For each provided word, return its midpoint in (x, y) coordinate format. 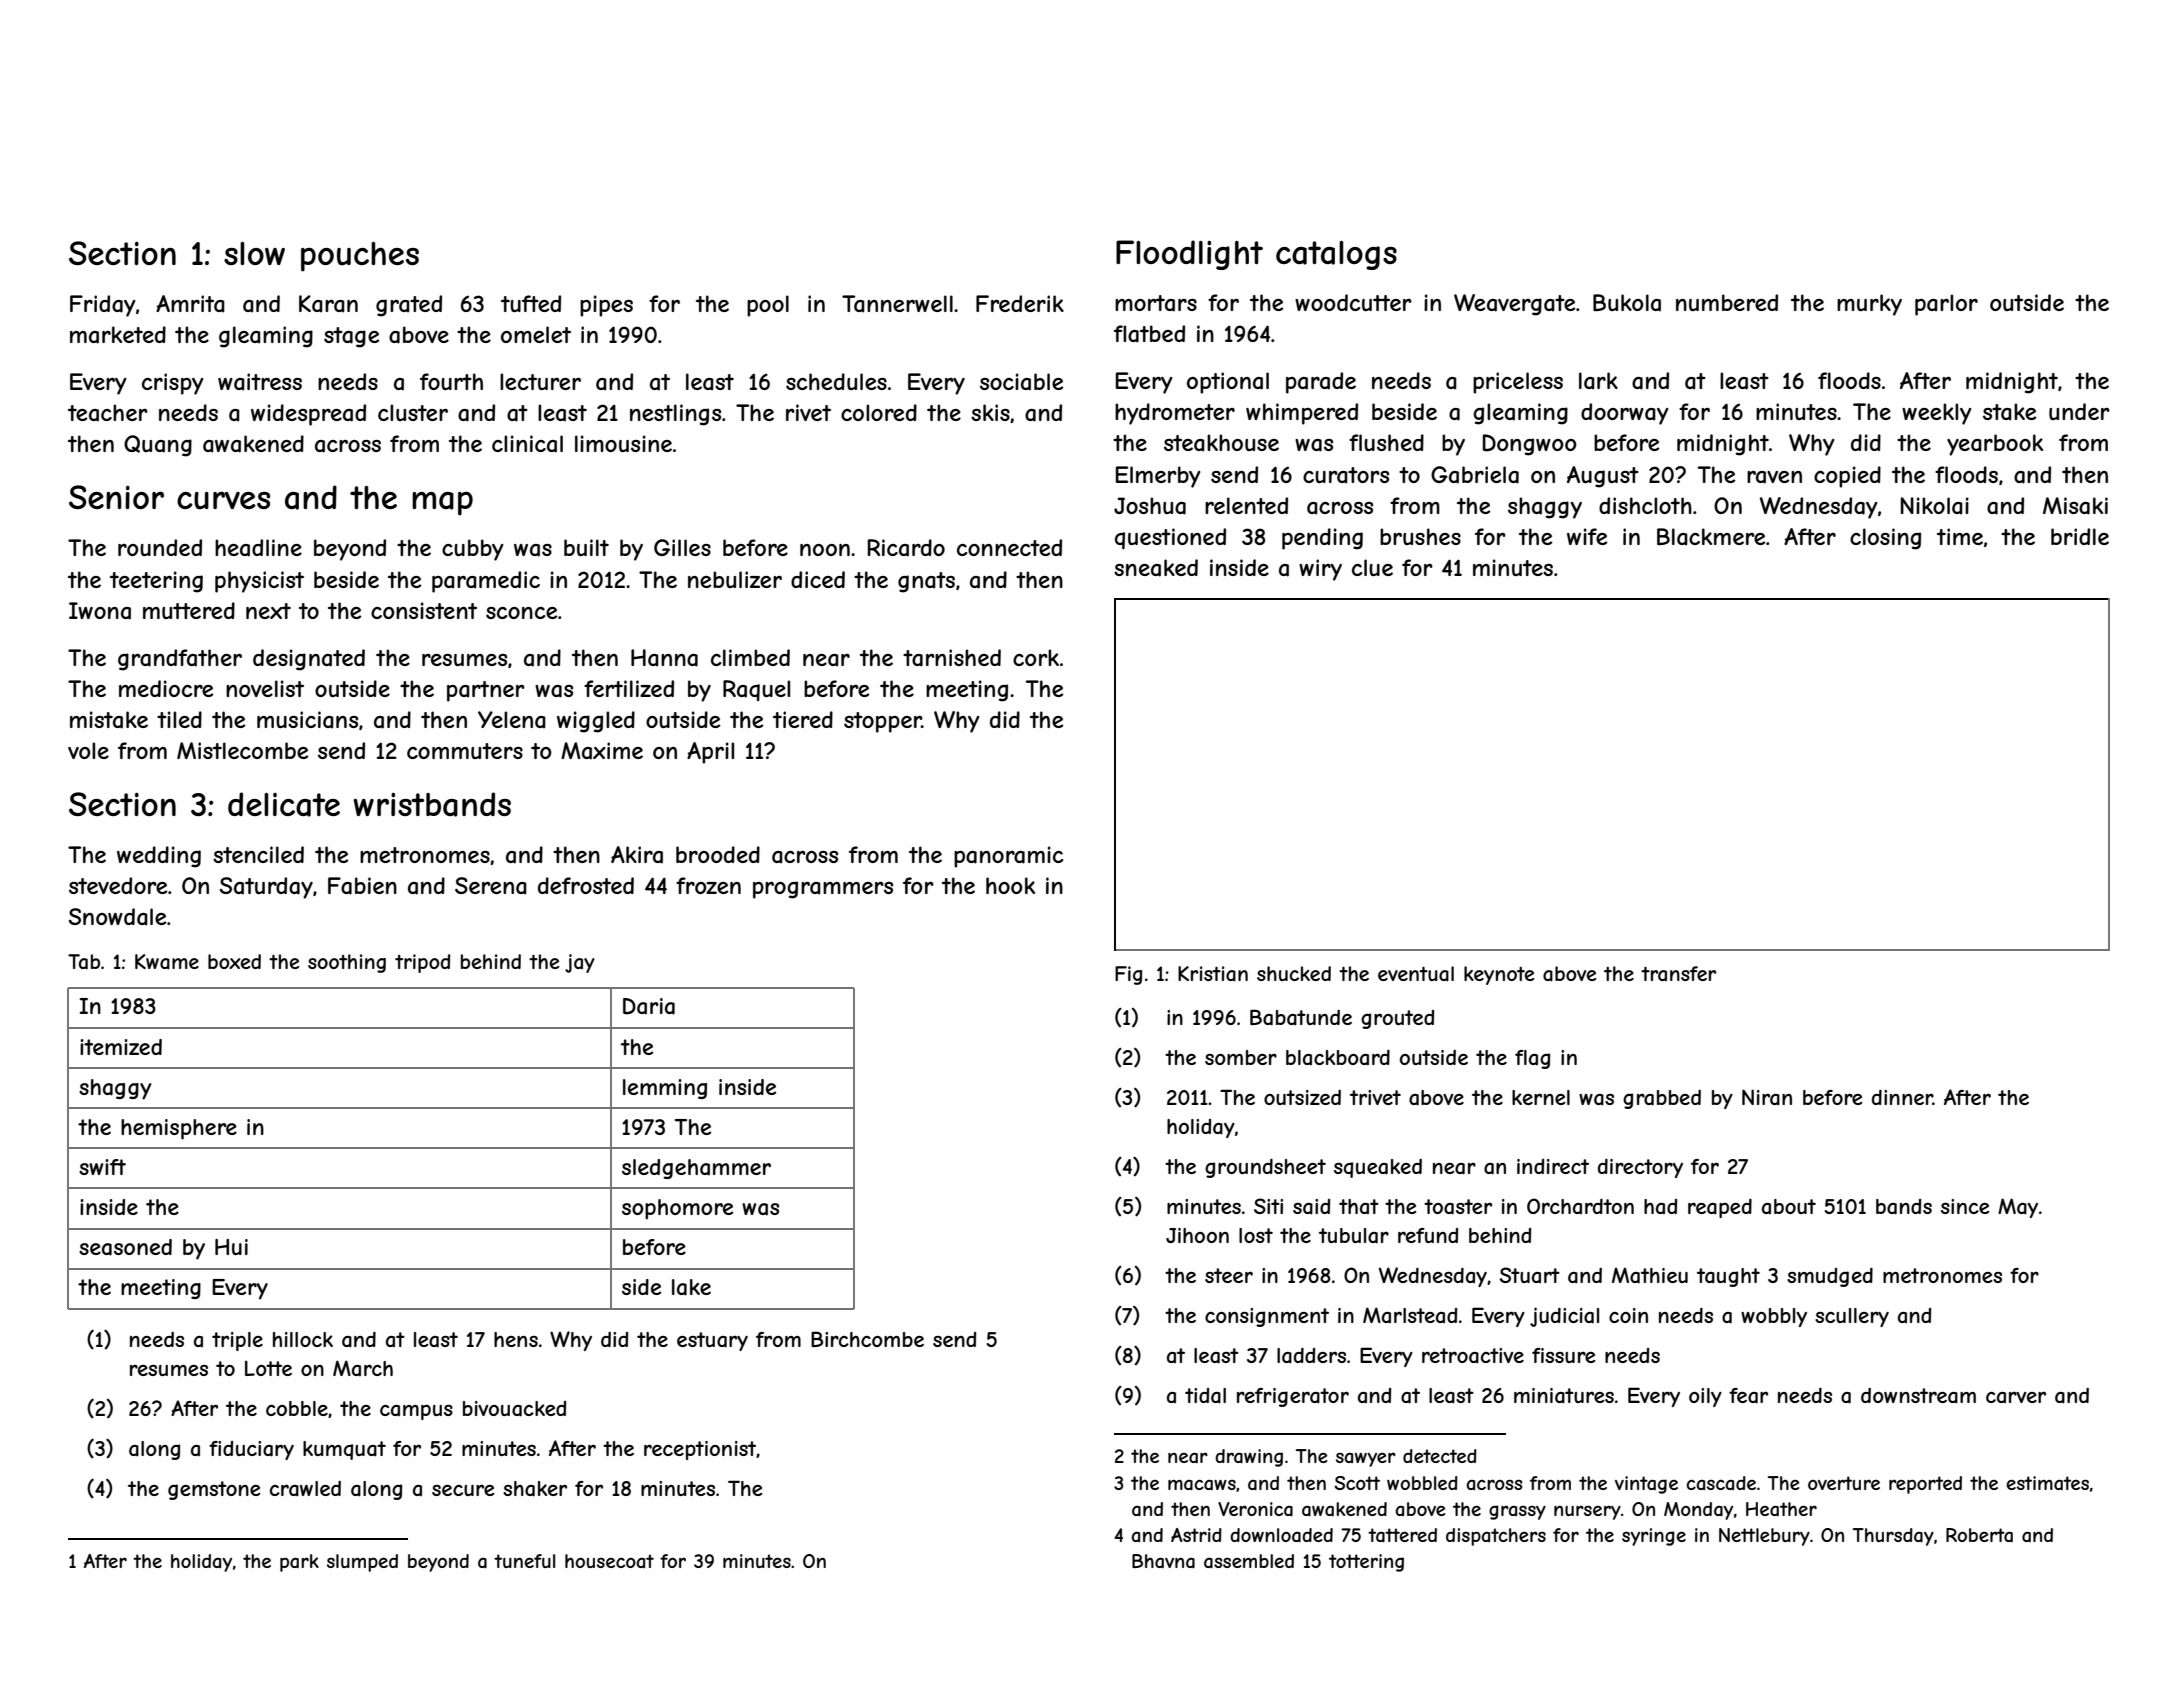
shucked (1294, 973)
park (299, 1563)
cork (1036, 657)
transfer (1678, 973)
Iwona (100, 611)
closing (1885, 539)
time (1960, 536)
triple (237, 1341)
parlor (1946, 305)
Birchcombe (867, 1339)
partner (486, 691)
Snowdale (117, 917)
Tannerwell (897, 304)
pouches (360, 257)
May (2018, 1208)
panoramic (1008, 857)
